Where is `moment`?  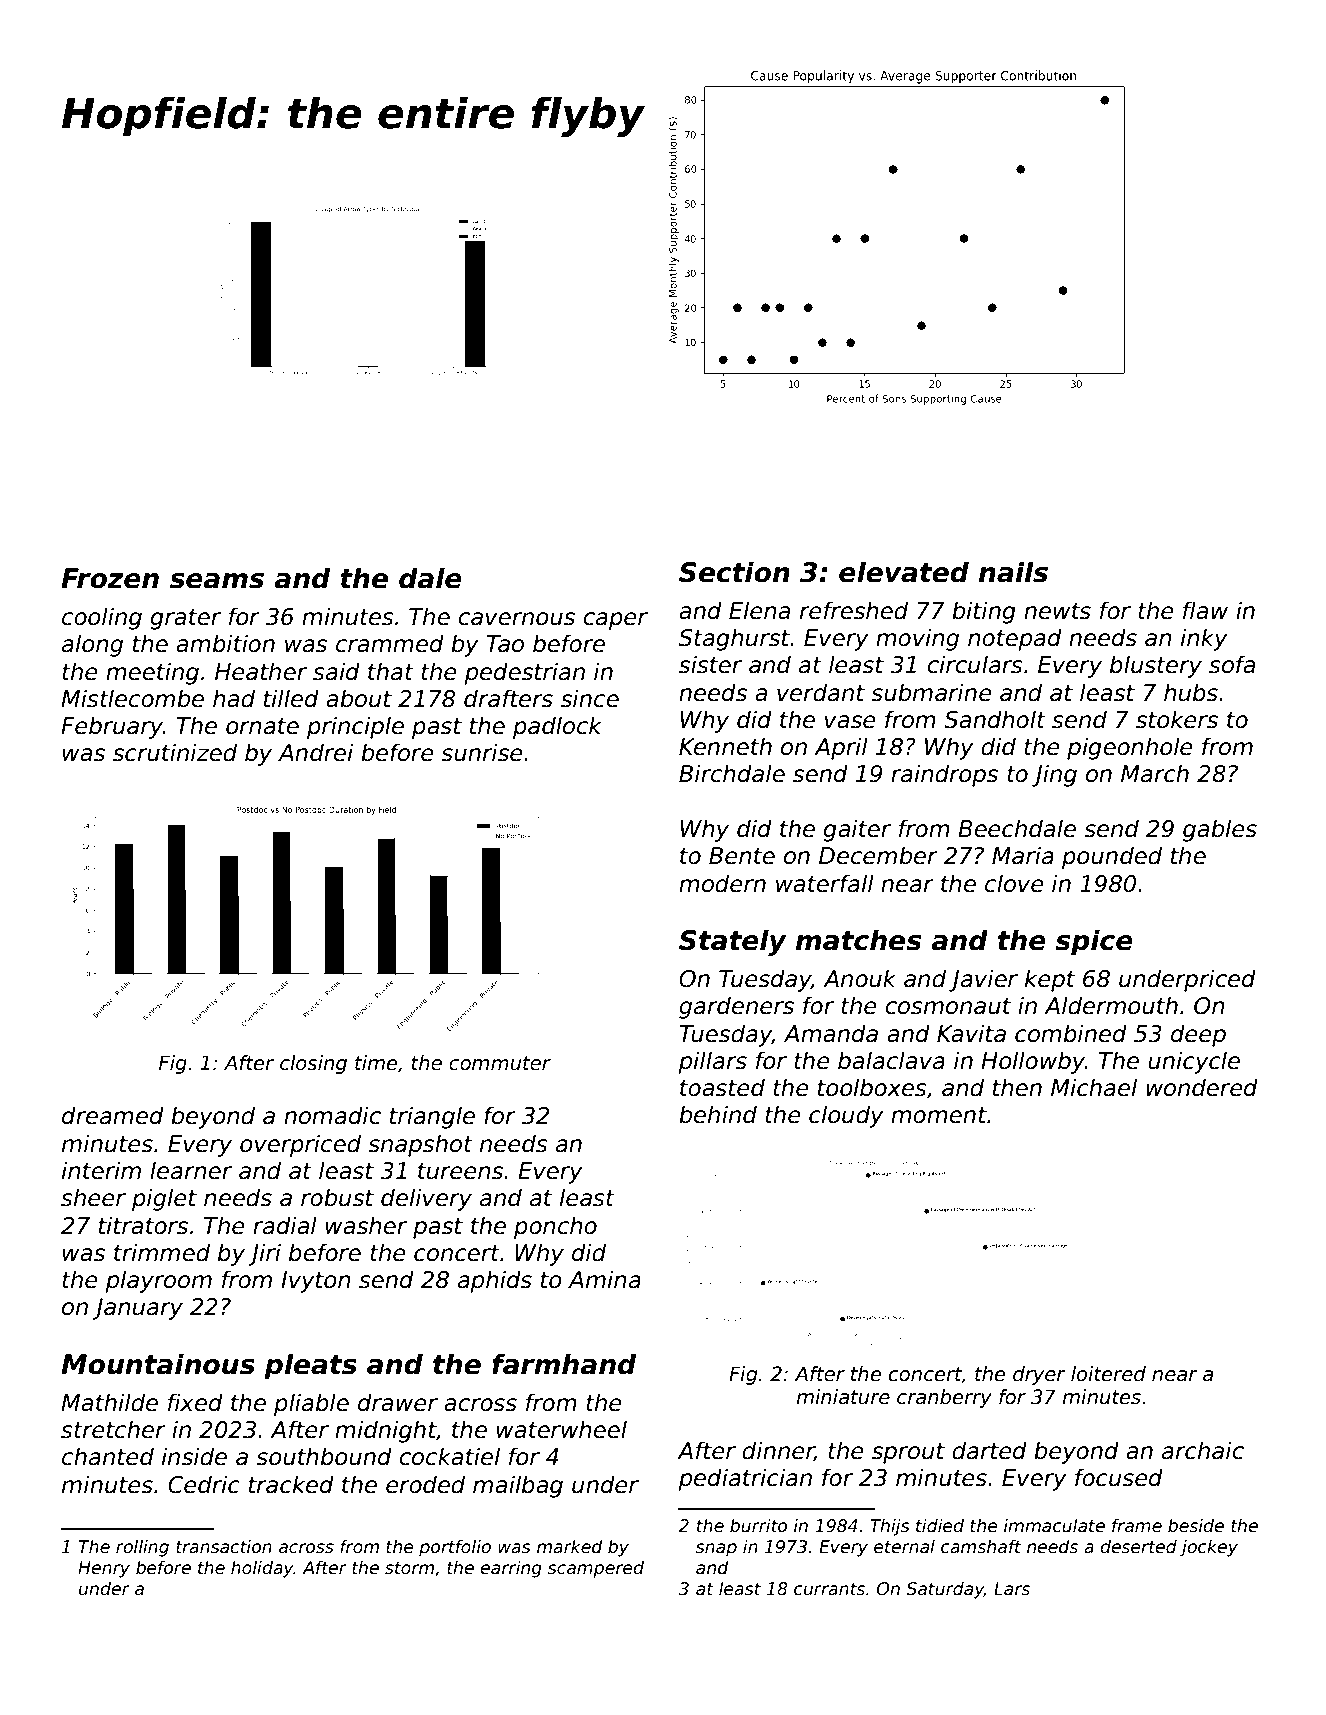 moment is located at coordinates (939, 1115).
